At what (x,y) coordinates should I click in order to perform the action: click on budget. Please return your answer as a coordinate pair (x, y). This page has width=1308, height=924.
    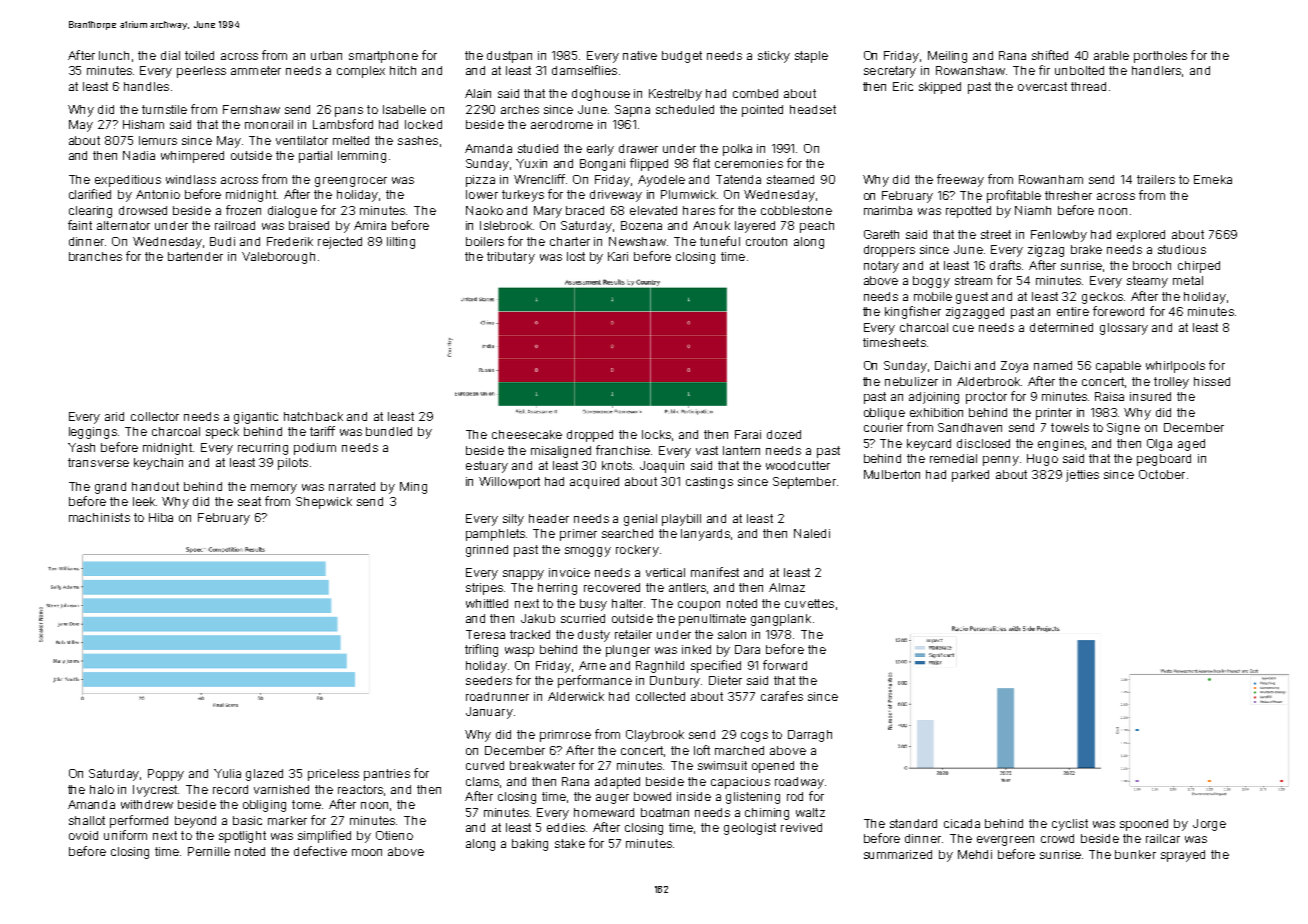
    Looking at the image, I should click on (682, 57).
